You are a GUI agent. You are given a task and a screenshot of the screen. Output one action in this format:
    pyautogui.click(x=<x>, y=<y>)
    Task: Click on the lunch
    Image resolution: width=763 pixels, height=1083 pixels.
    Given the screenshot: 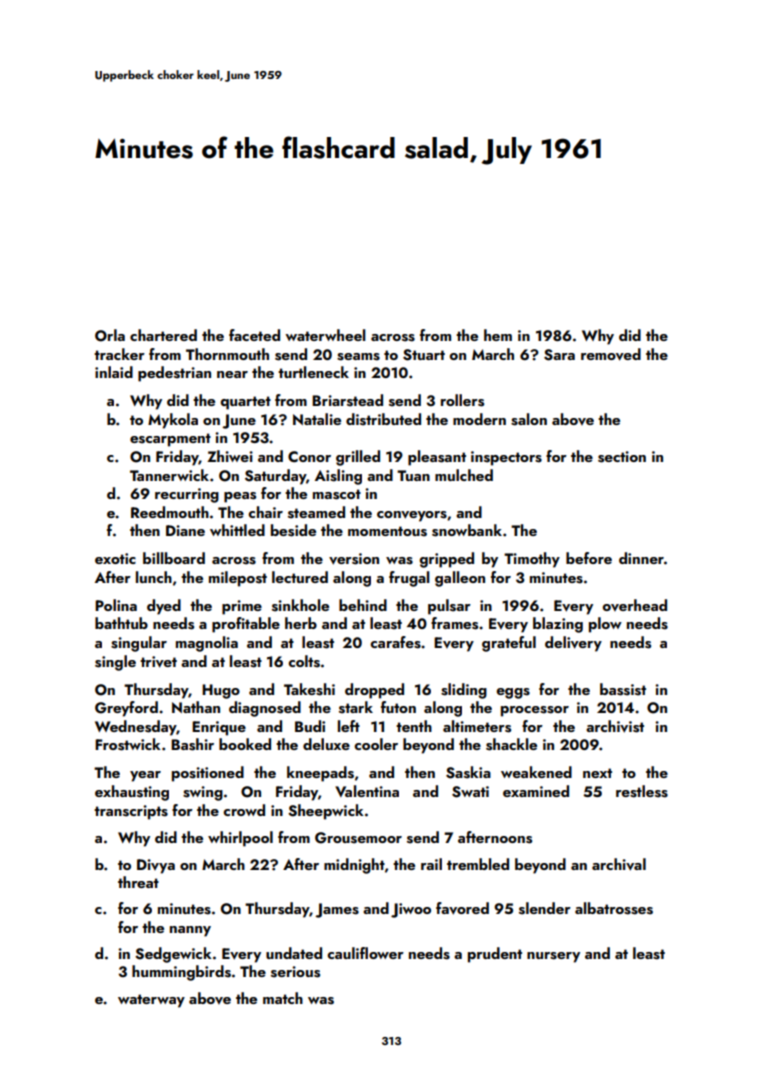 What is the action you would take?
    pyautogui.click(x=154, y=577)
